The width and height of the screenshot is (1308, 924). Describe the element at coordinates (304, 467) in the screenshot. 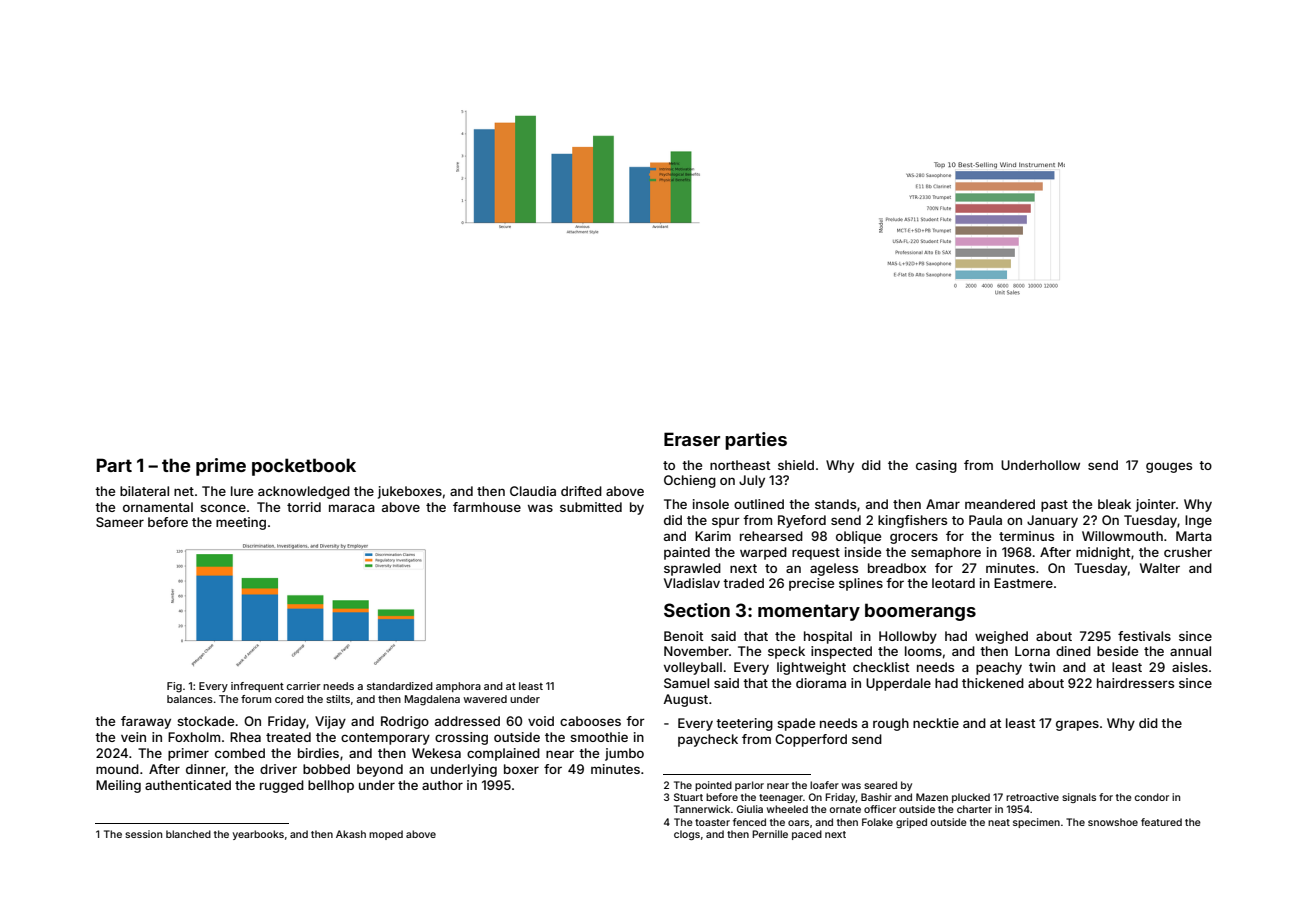

I see `pocketbook` at that location.
